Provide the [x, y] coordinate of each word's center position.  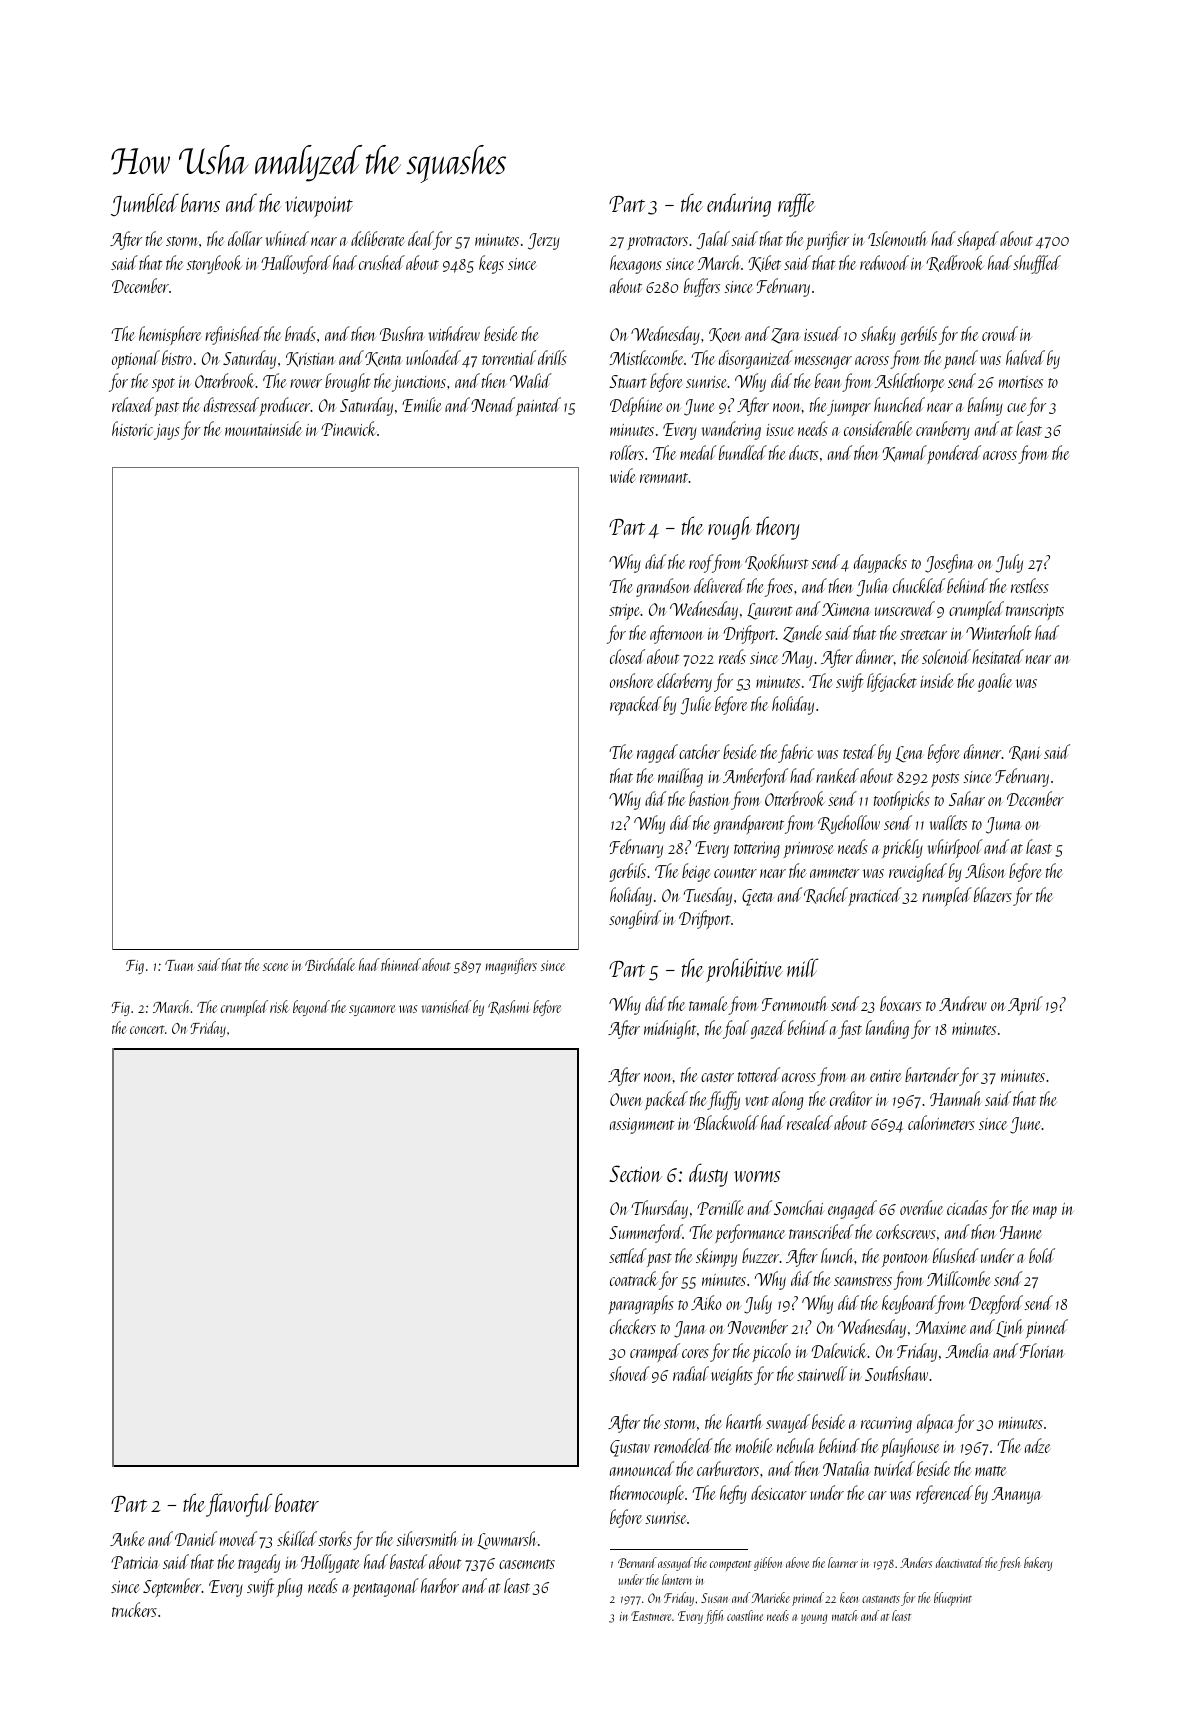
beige [696, 872]
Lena [909, 754]
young [814, 1619]
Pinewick [348, 428]
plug [290, 1587]
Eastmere [651, 1616]
